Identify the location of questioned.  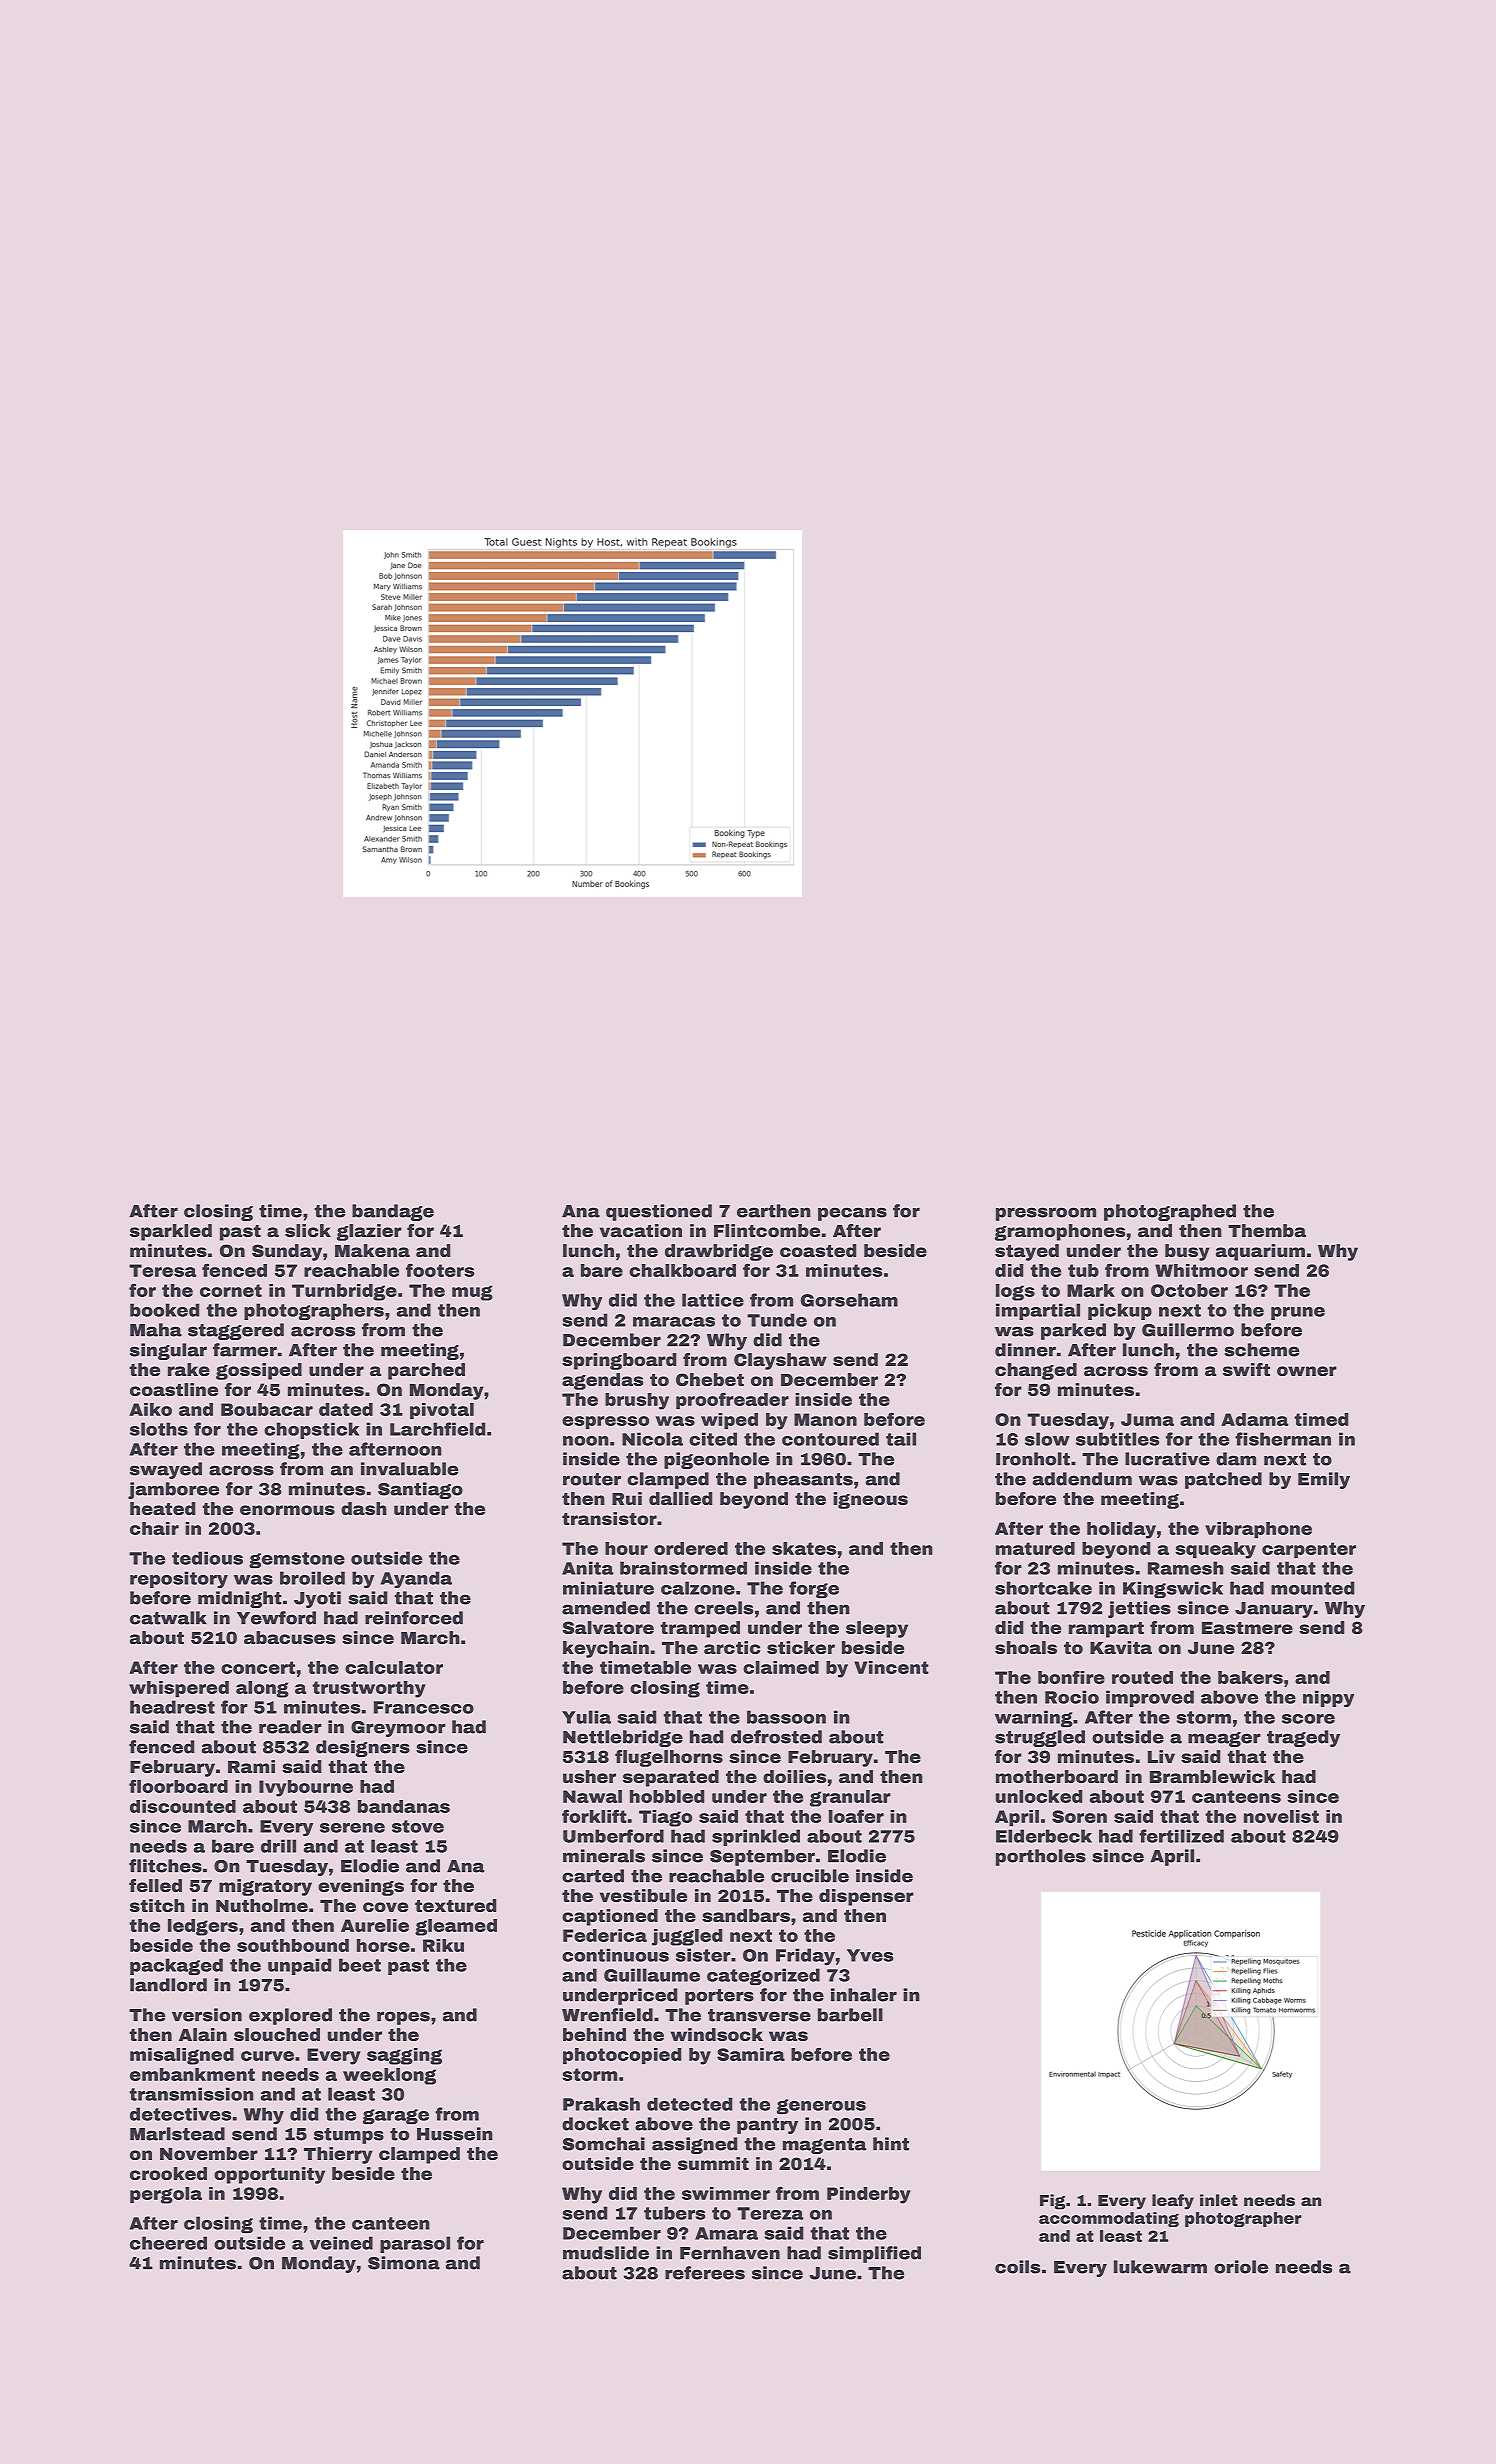
(659, 1212).
